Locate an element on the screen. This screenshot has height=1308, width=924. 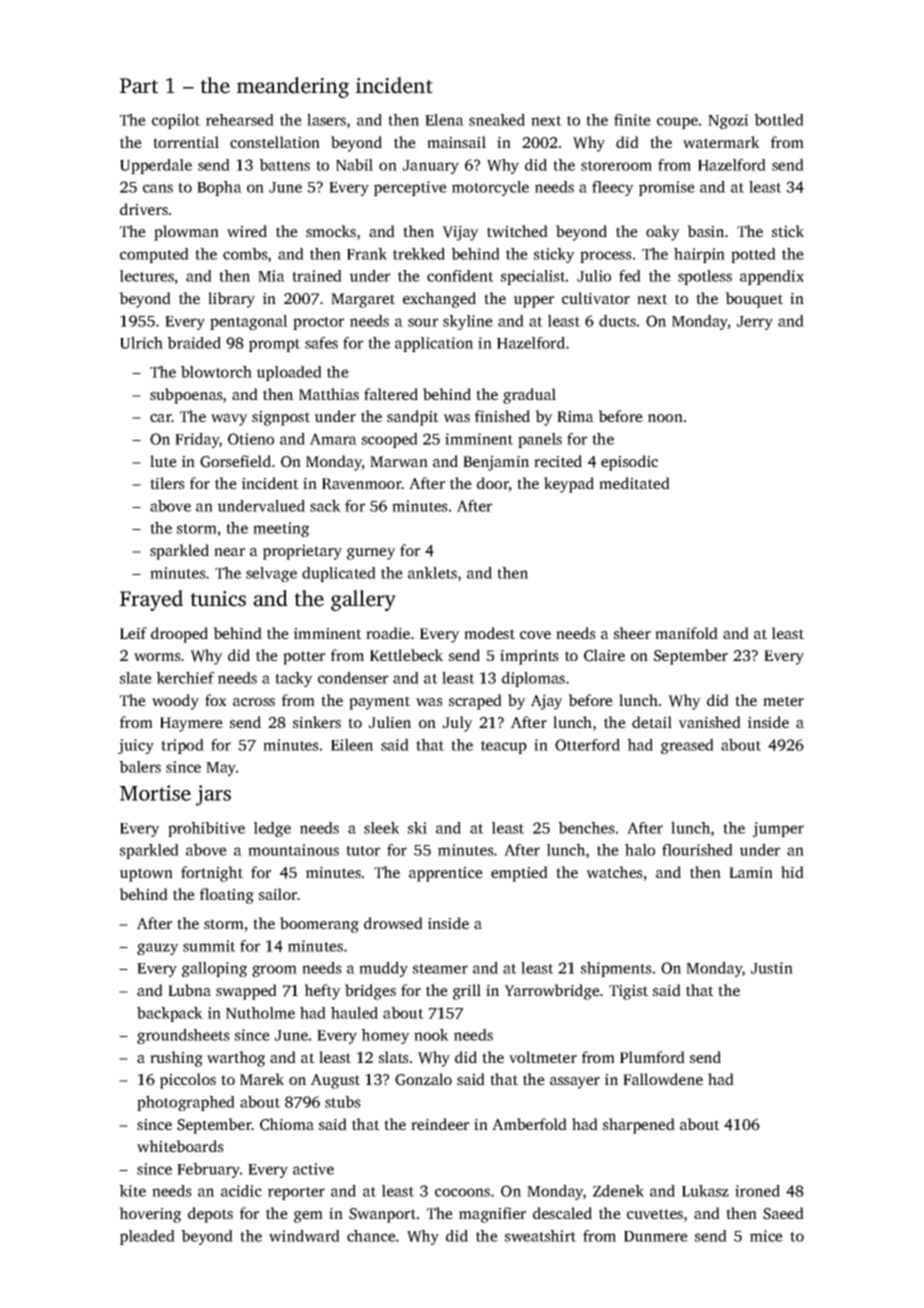
manifold is located at coordinates (686, 633).
